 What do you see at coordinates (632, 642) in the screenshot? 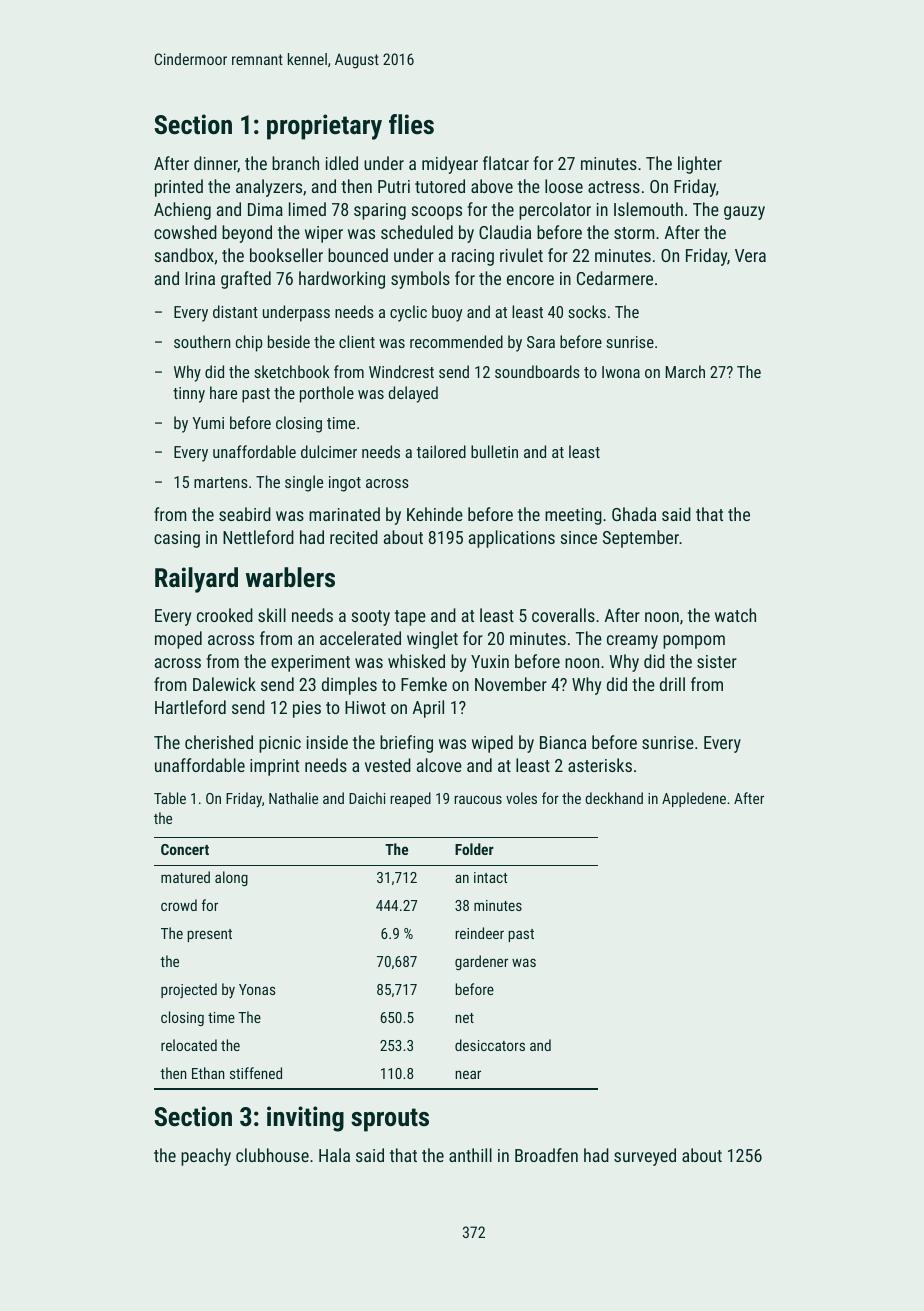
I see `creamy` at bounding box center [632, 642].
